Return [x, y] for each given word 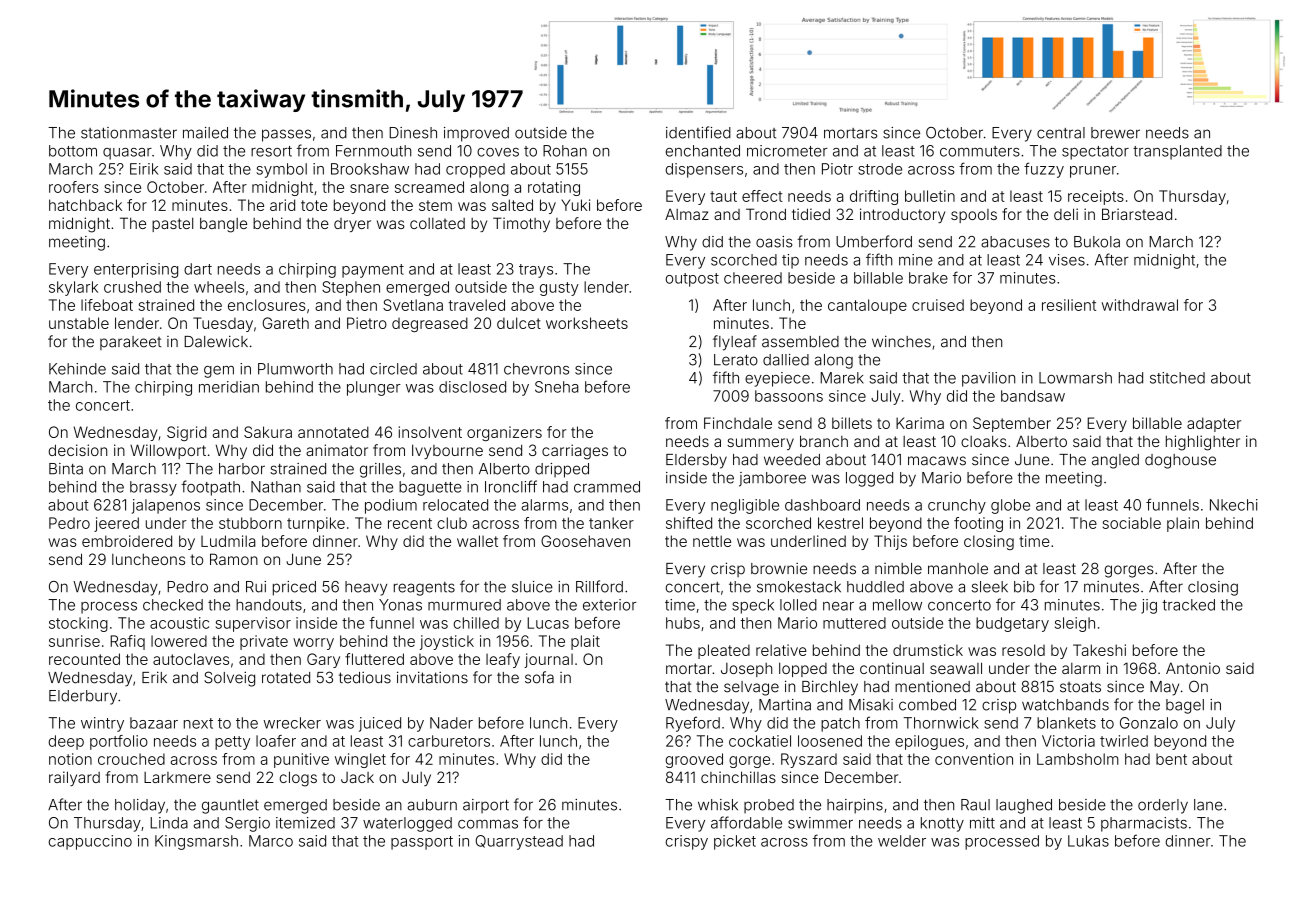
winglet [360, 760]
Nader [451, 723]
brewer [1115, 133]
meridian [229, 387]
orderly [1163, 806]
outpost [692, 280]
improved [476, 134]
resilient [1069, 305]
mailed [205, 133]
